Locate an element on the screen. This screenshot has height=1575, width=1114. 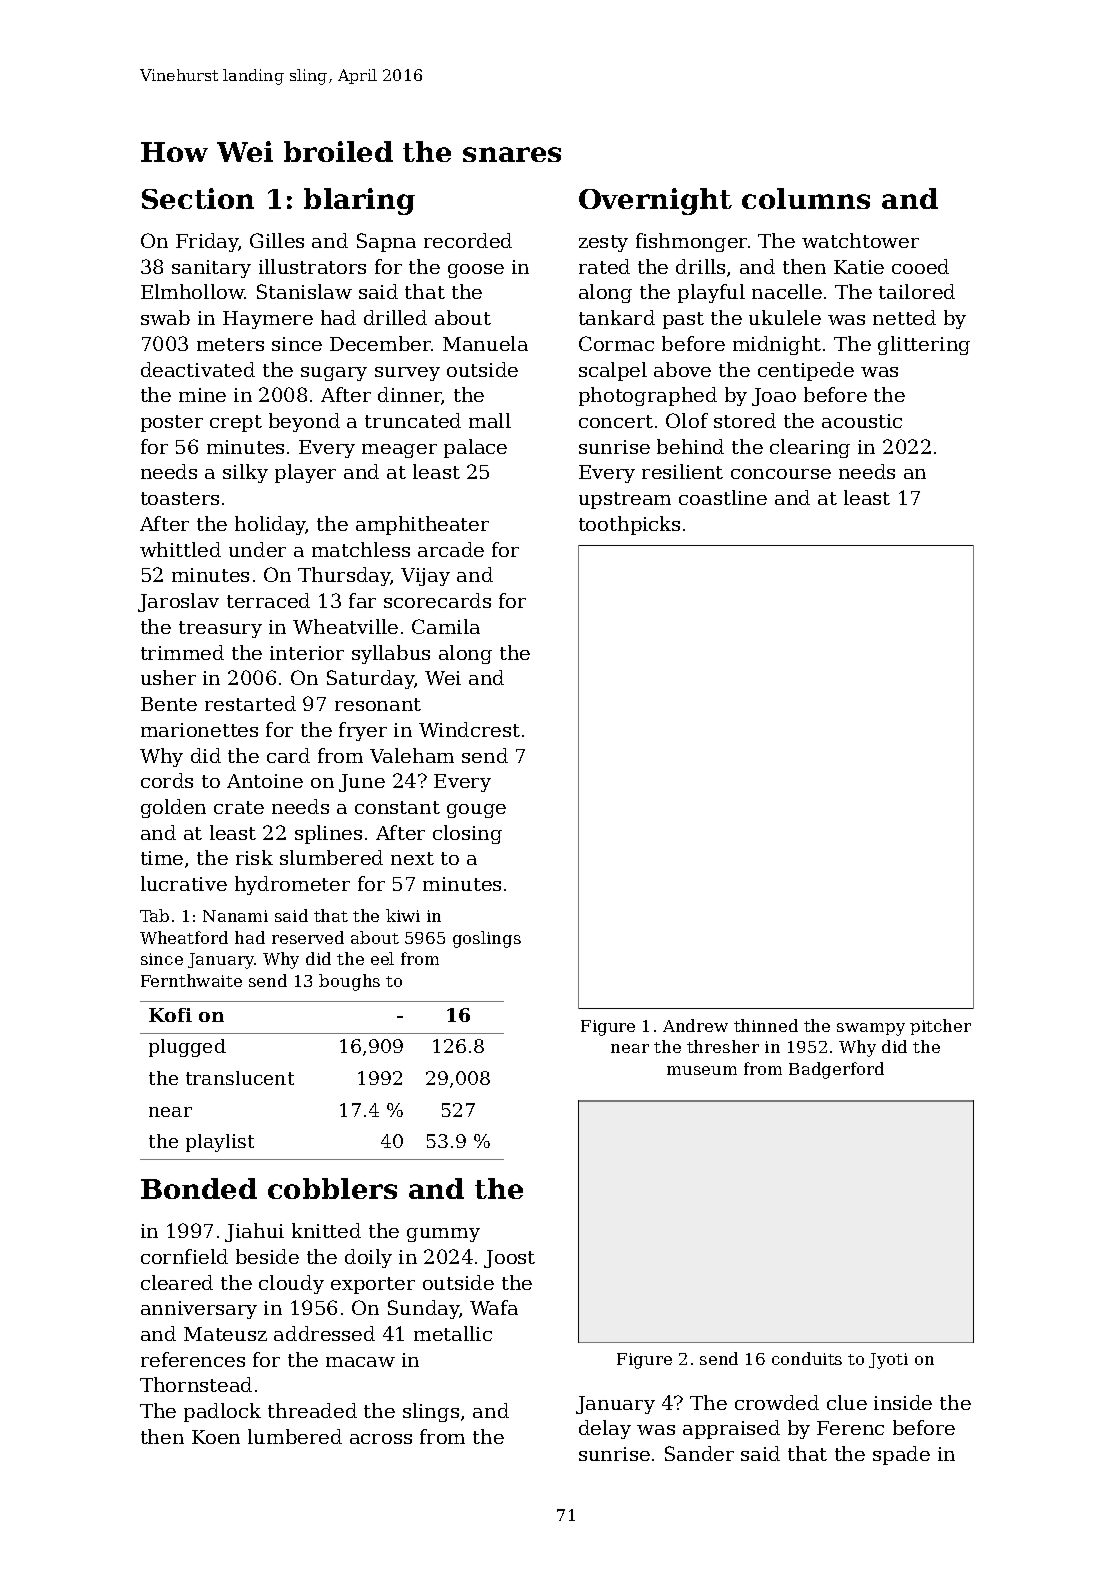
Sapna is located at coordinates (386, 242).
